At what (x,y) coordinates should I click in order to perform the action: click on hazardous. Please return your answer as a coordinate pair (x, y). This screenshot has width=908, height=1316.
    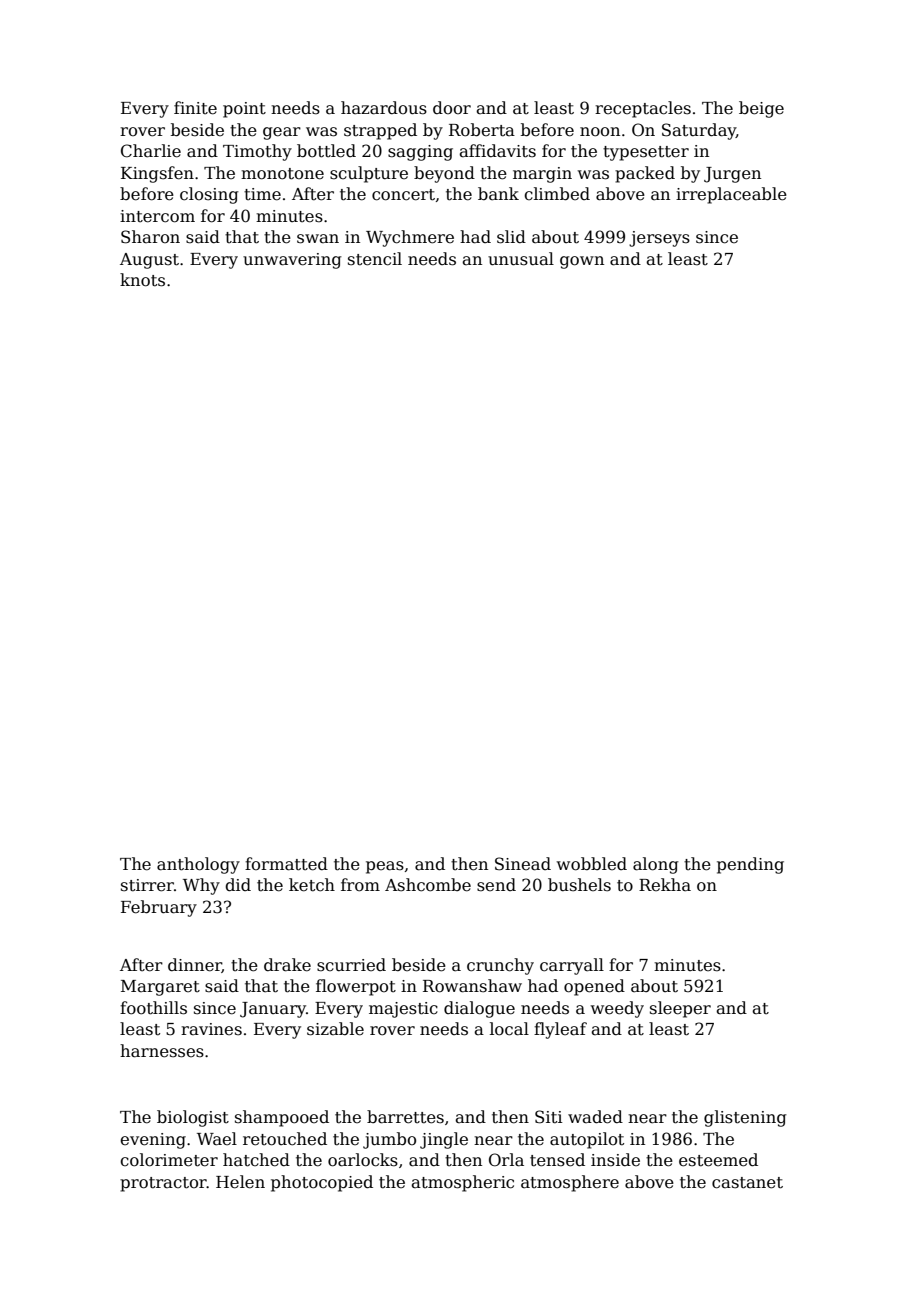
    Looking at the image, I should click on (384, 108).
